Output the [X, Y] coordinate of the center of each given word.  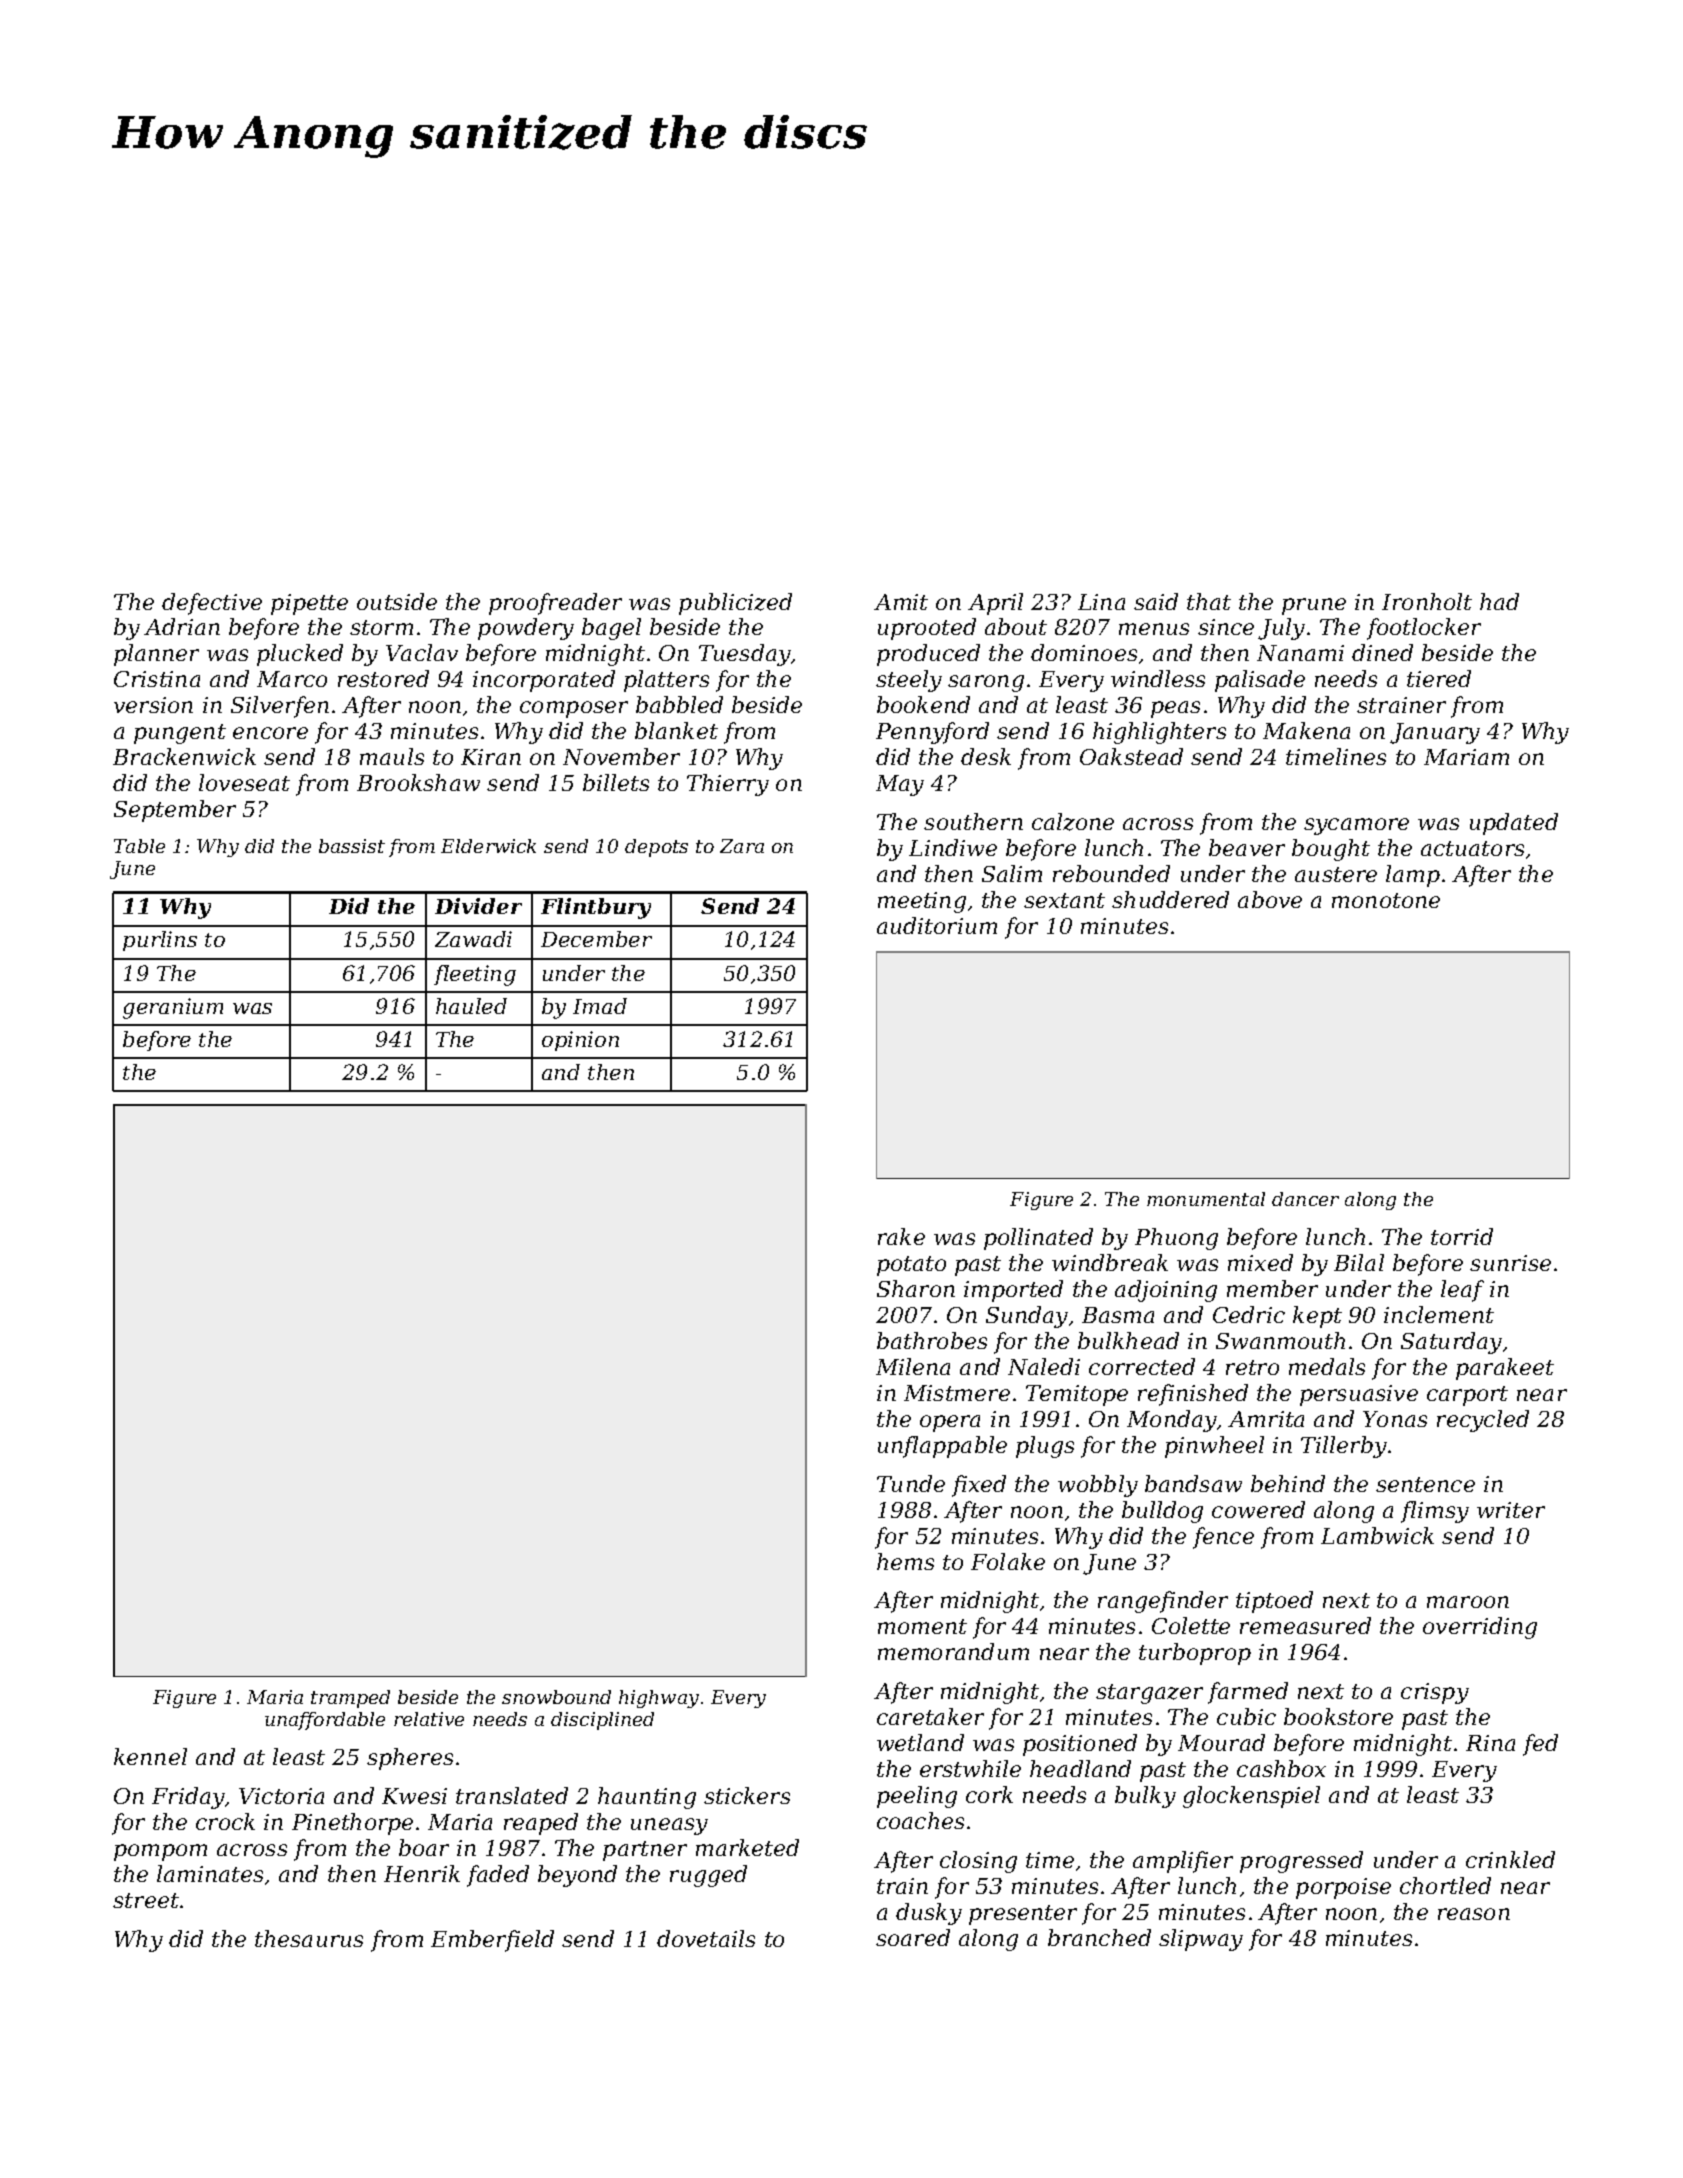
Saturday [1451, 1343]
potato [911, 1266]
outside [397, 601]
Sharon [916, 1288]
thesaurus [309, 1938]
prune [1314, 606]
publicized [735, 604]
